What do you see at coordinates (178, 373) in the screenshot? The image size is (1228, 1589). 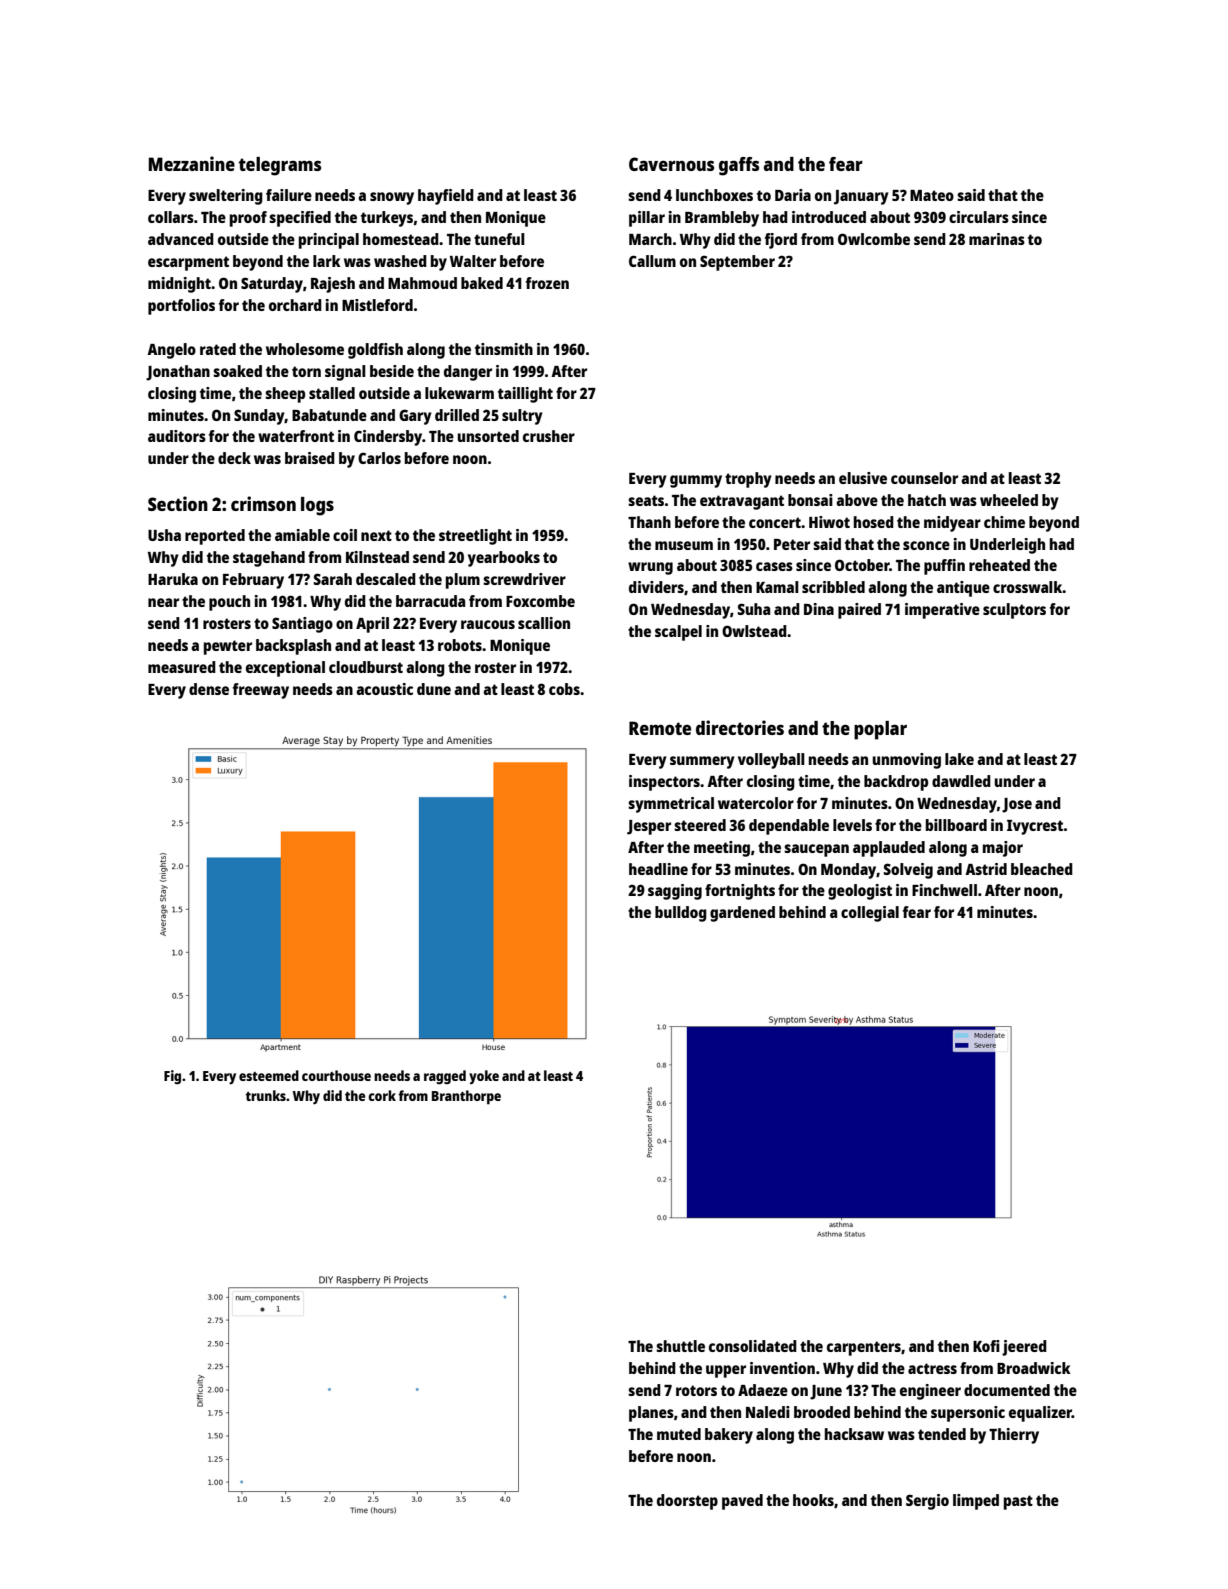 I see `Jonathan` at bounding box center [178, 373].
